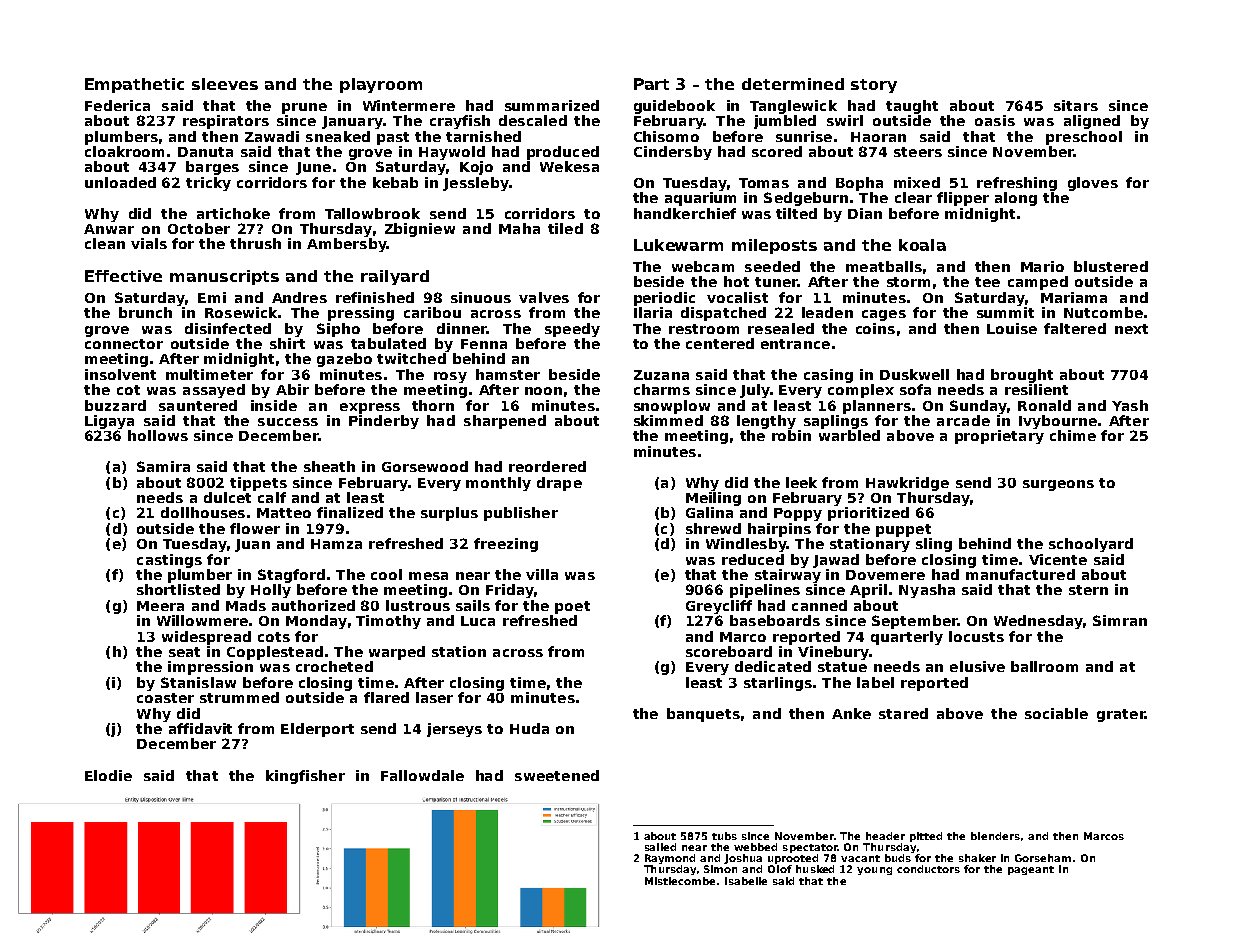  Describe the element at coordinates (723, 314) in the image. I see `dispatched` at that location.
